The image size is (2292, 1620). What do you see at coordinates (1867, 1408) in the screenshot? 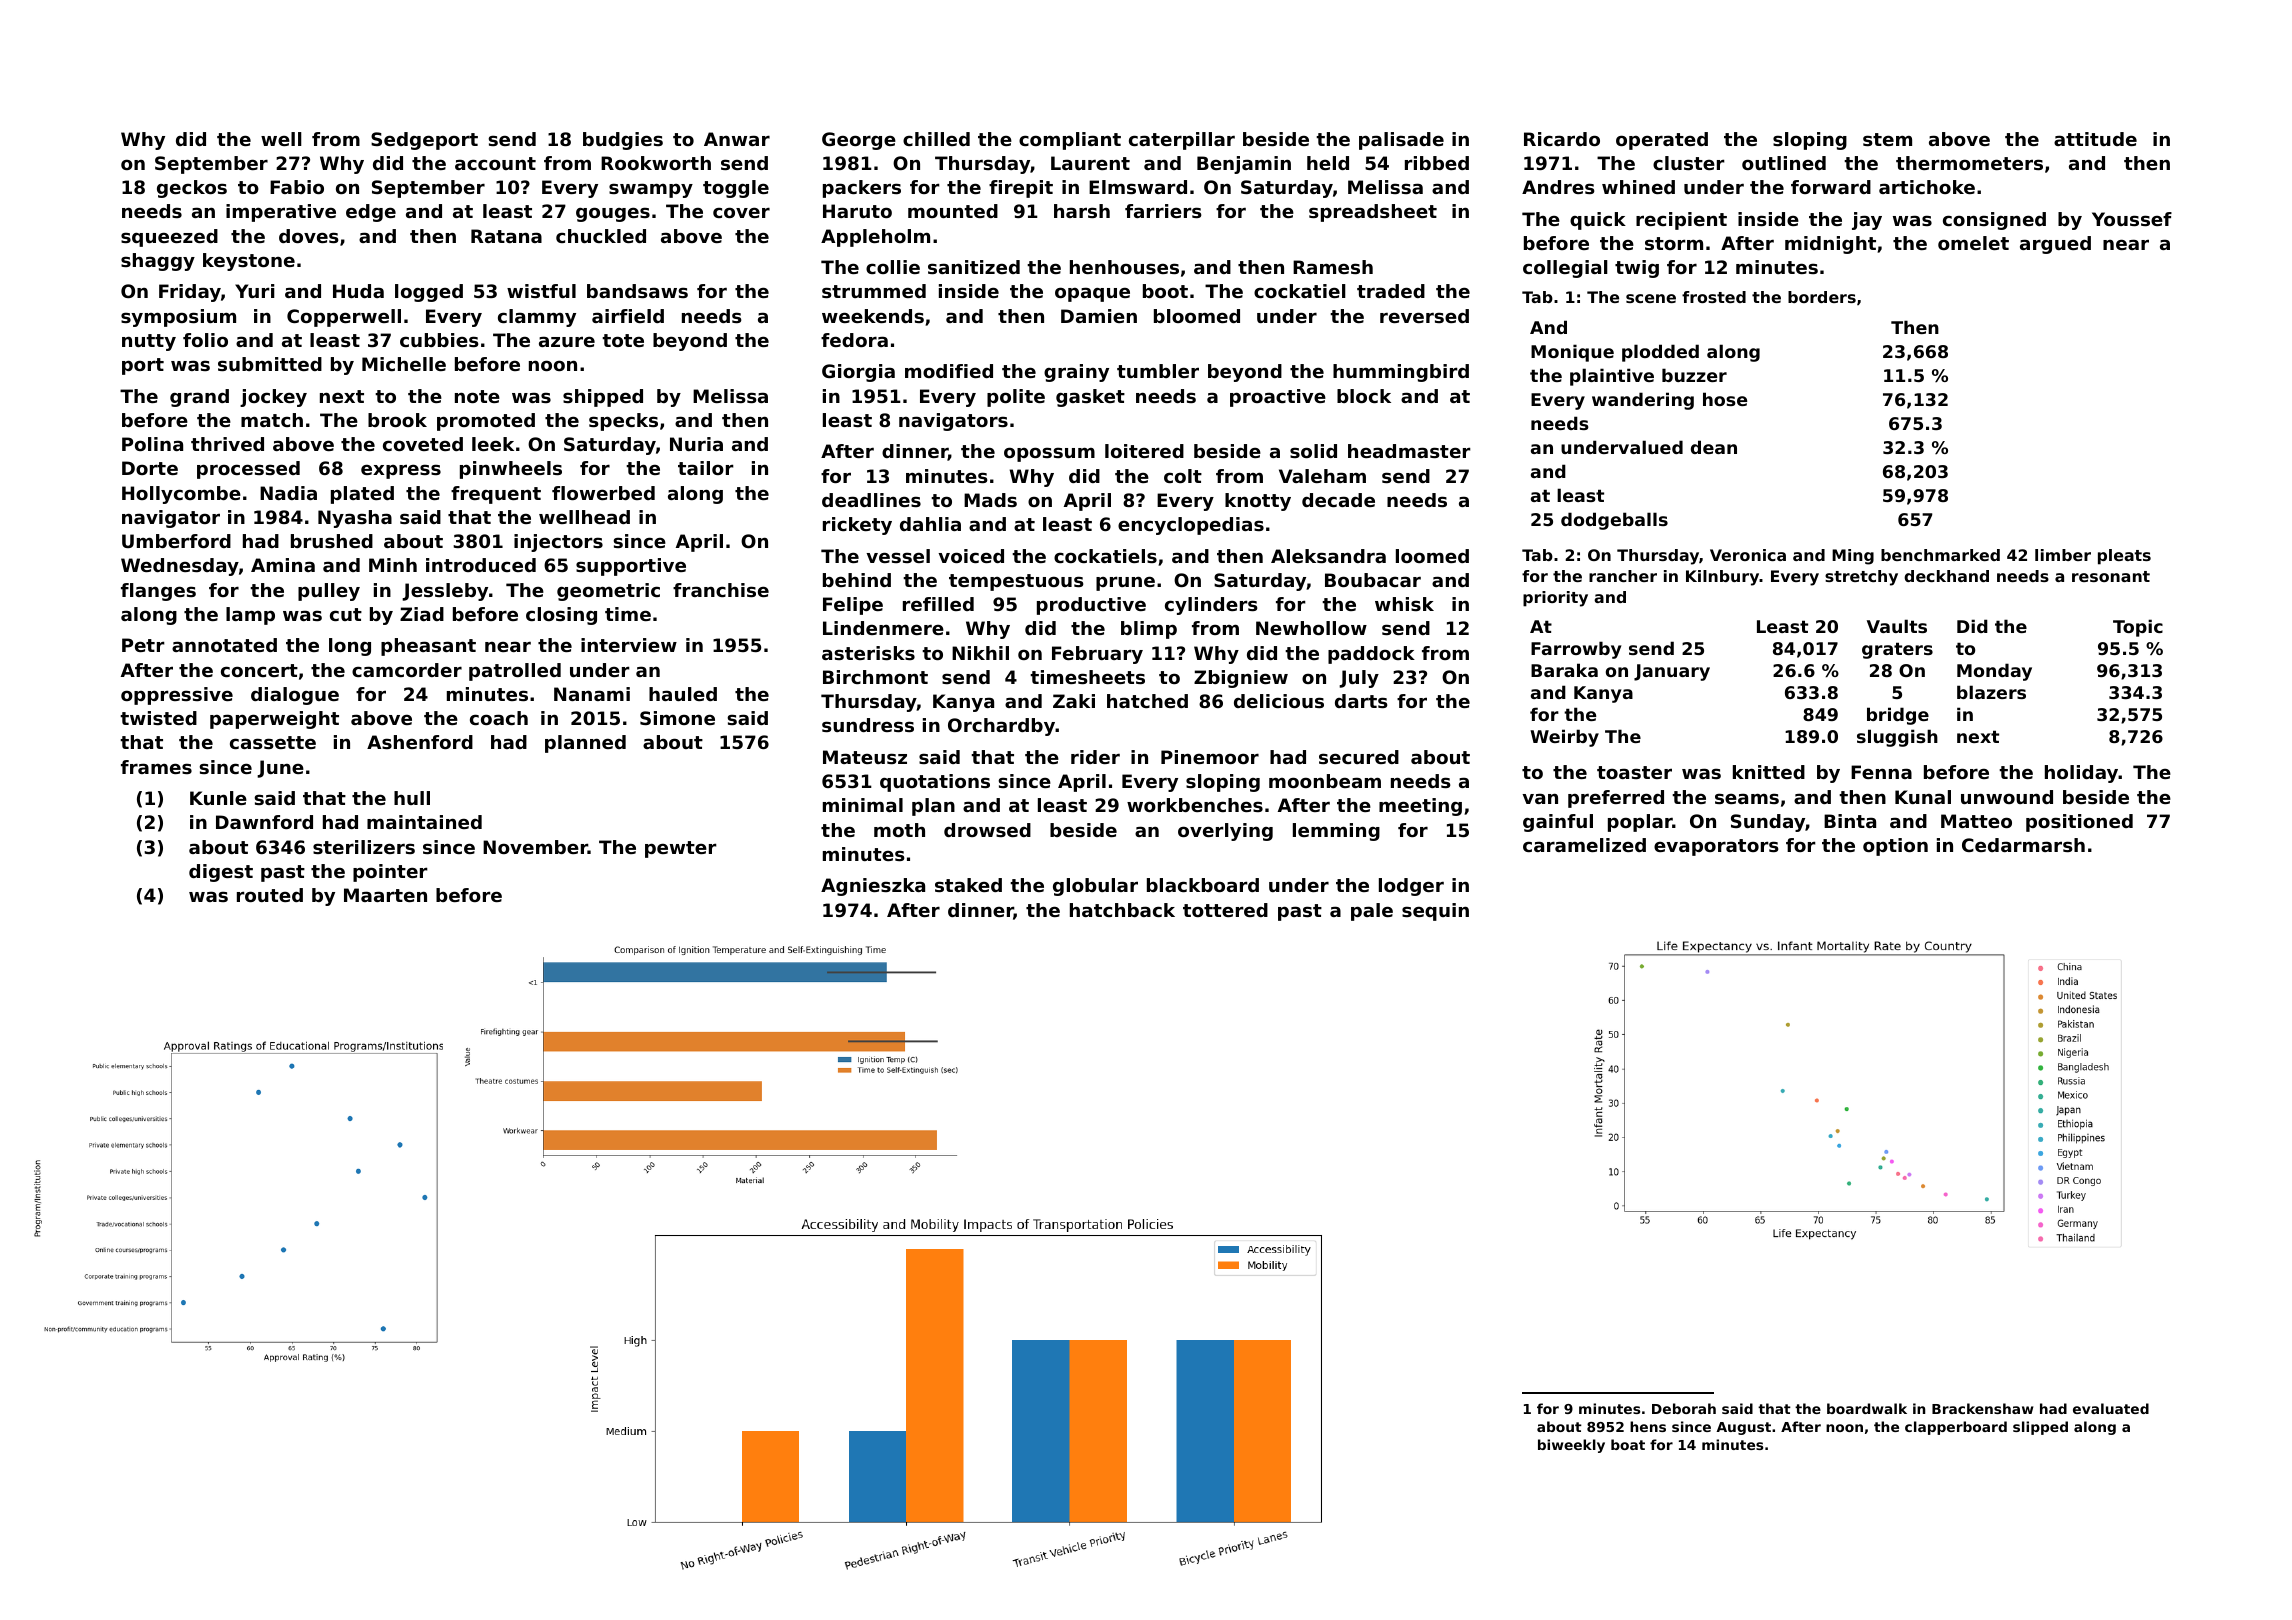
I see `boardwalk` at bounding box center [1867, 1408].
